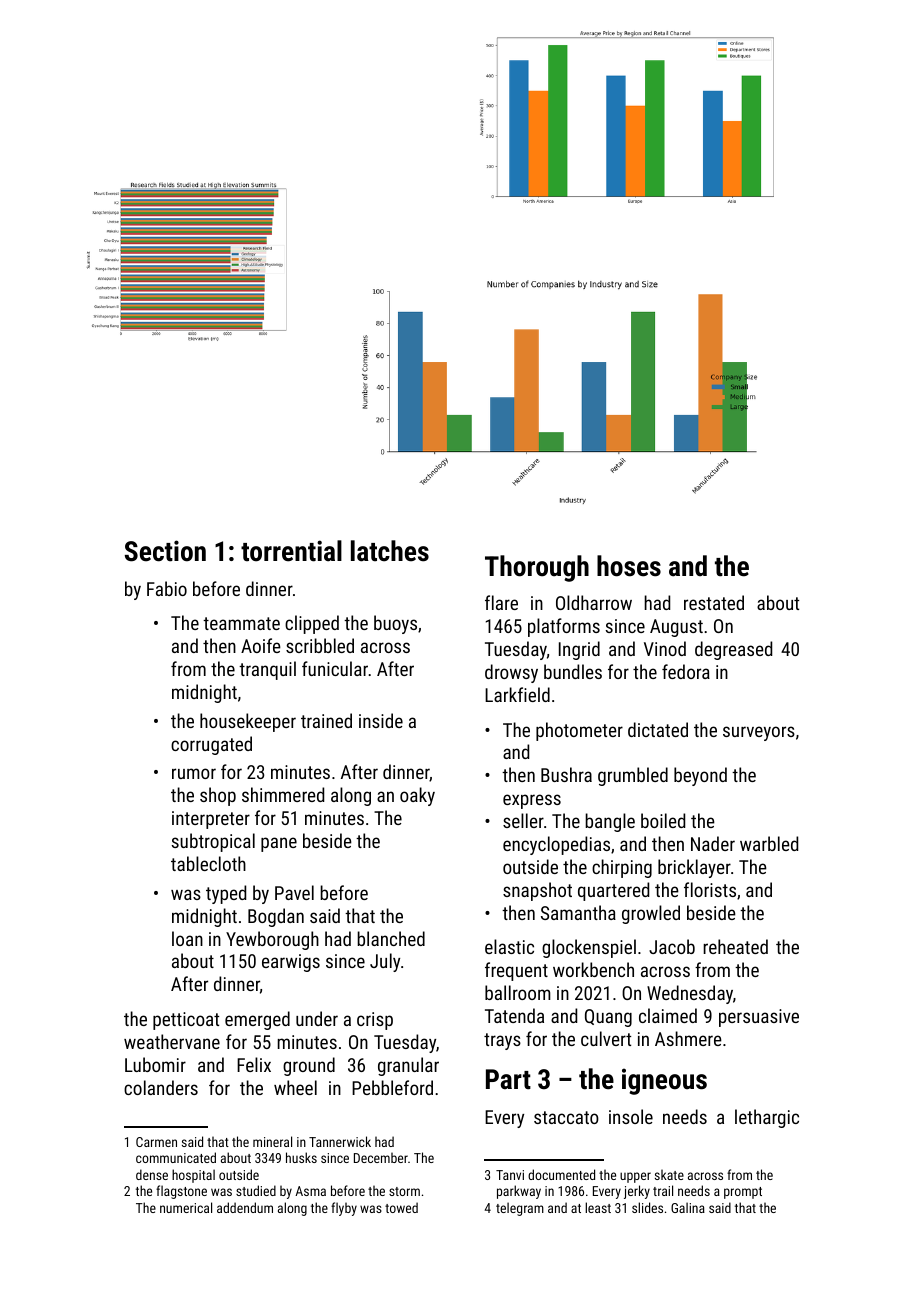 This page has width=924, height=1311. I want to click on hoses, so click(629, 566).
